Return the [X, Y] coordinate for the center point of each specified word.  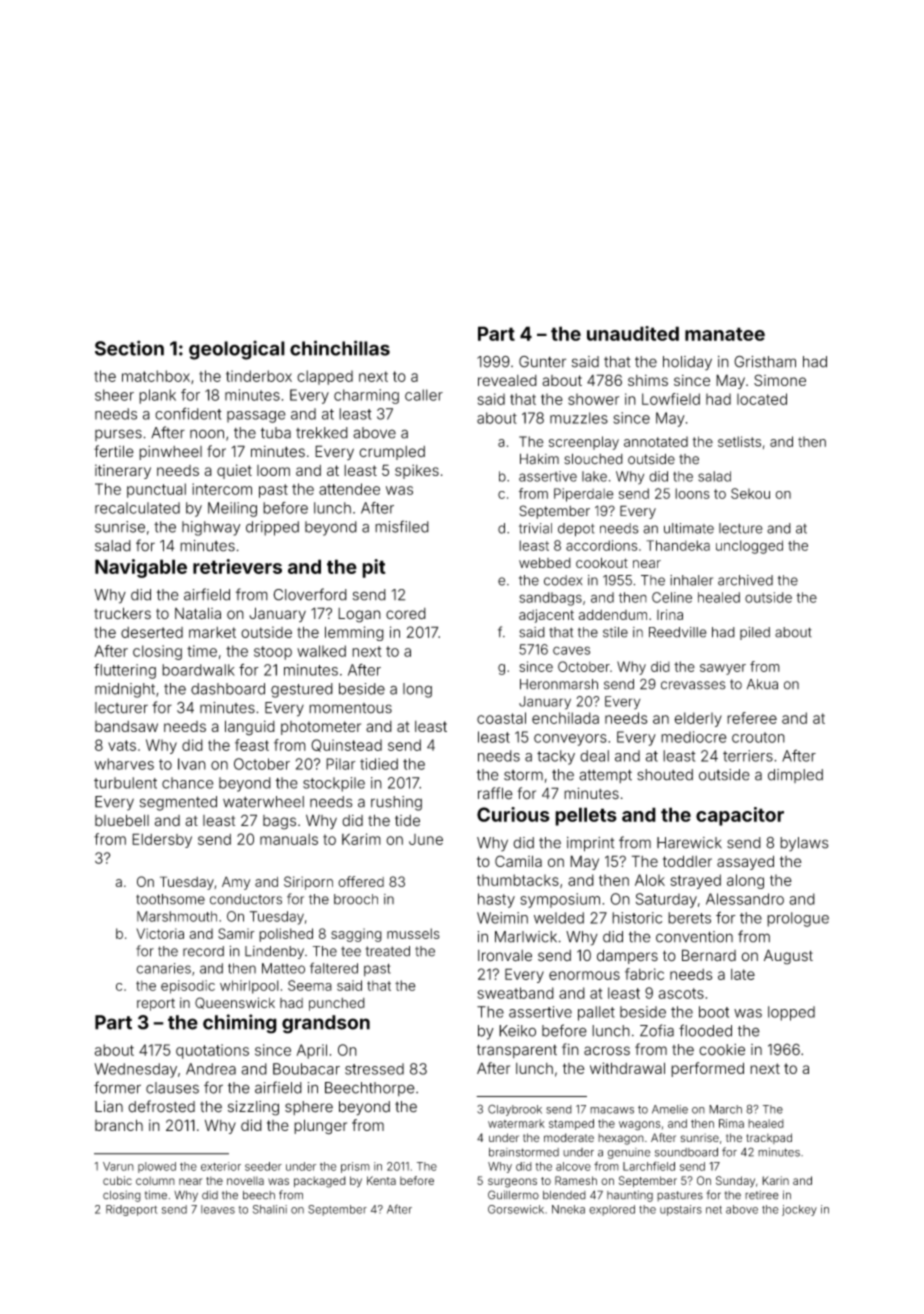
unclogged [749, 547]
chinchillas [340, 348]
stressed [374, 1069]
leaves [218, 1209]
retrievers [237, 566]
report [156, 1004]
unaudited [633, 333]
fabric [644, 974]
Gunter [542, 362]
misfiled [402, 526]
